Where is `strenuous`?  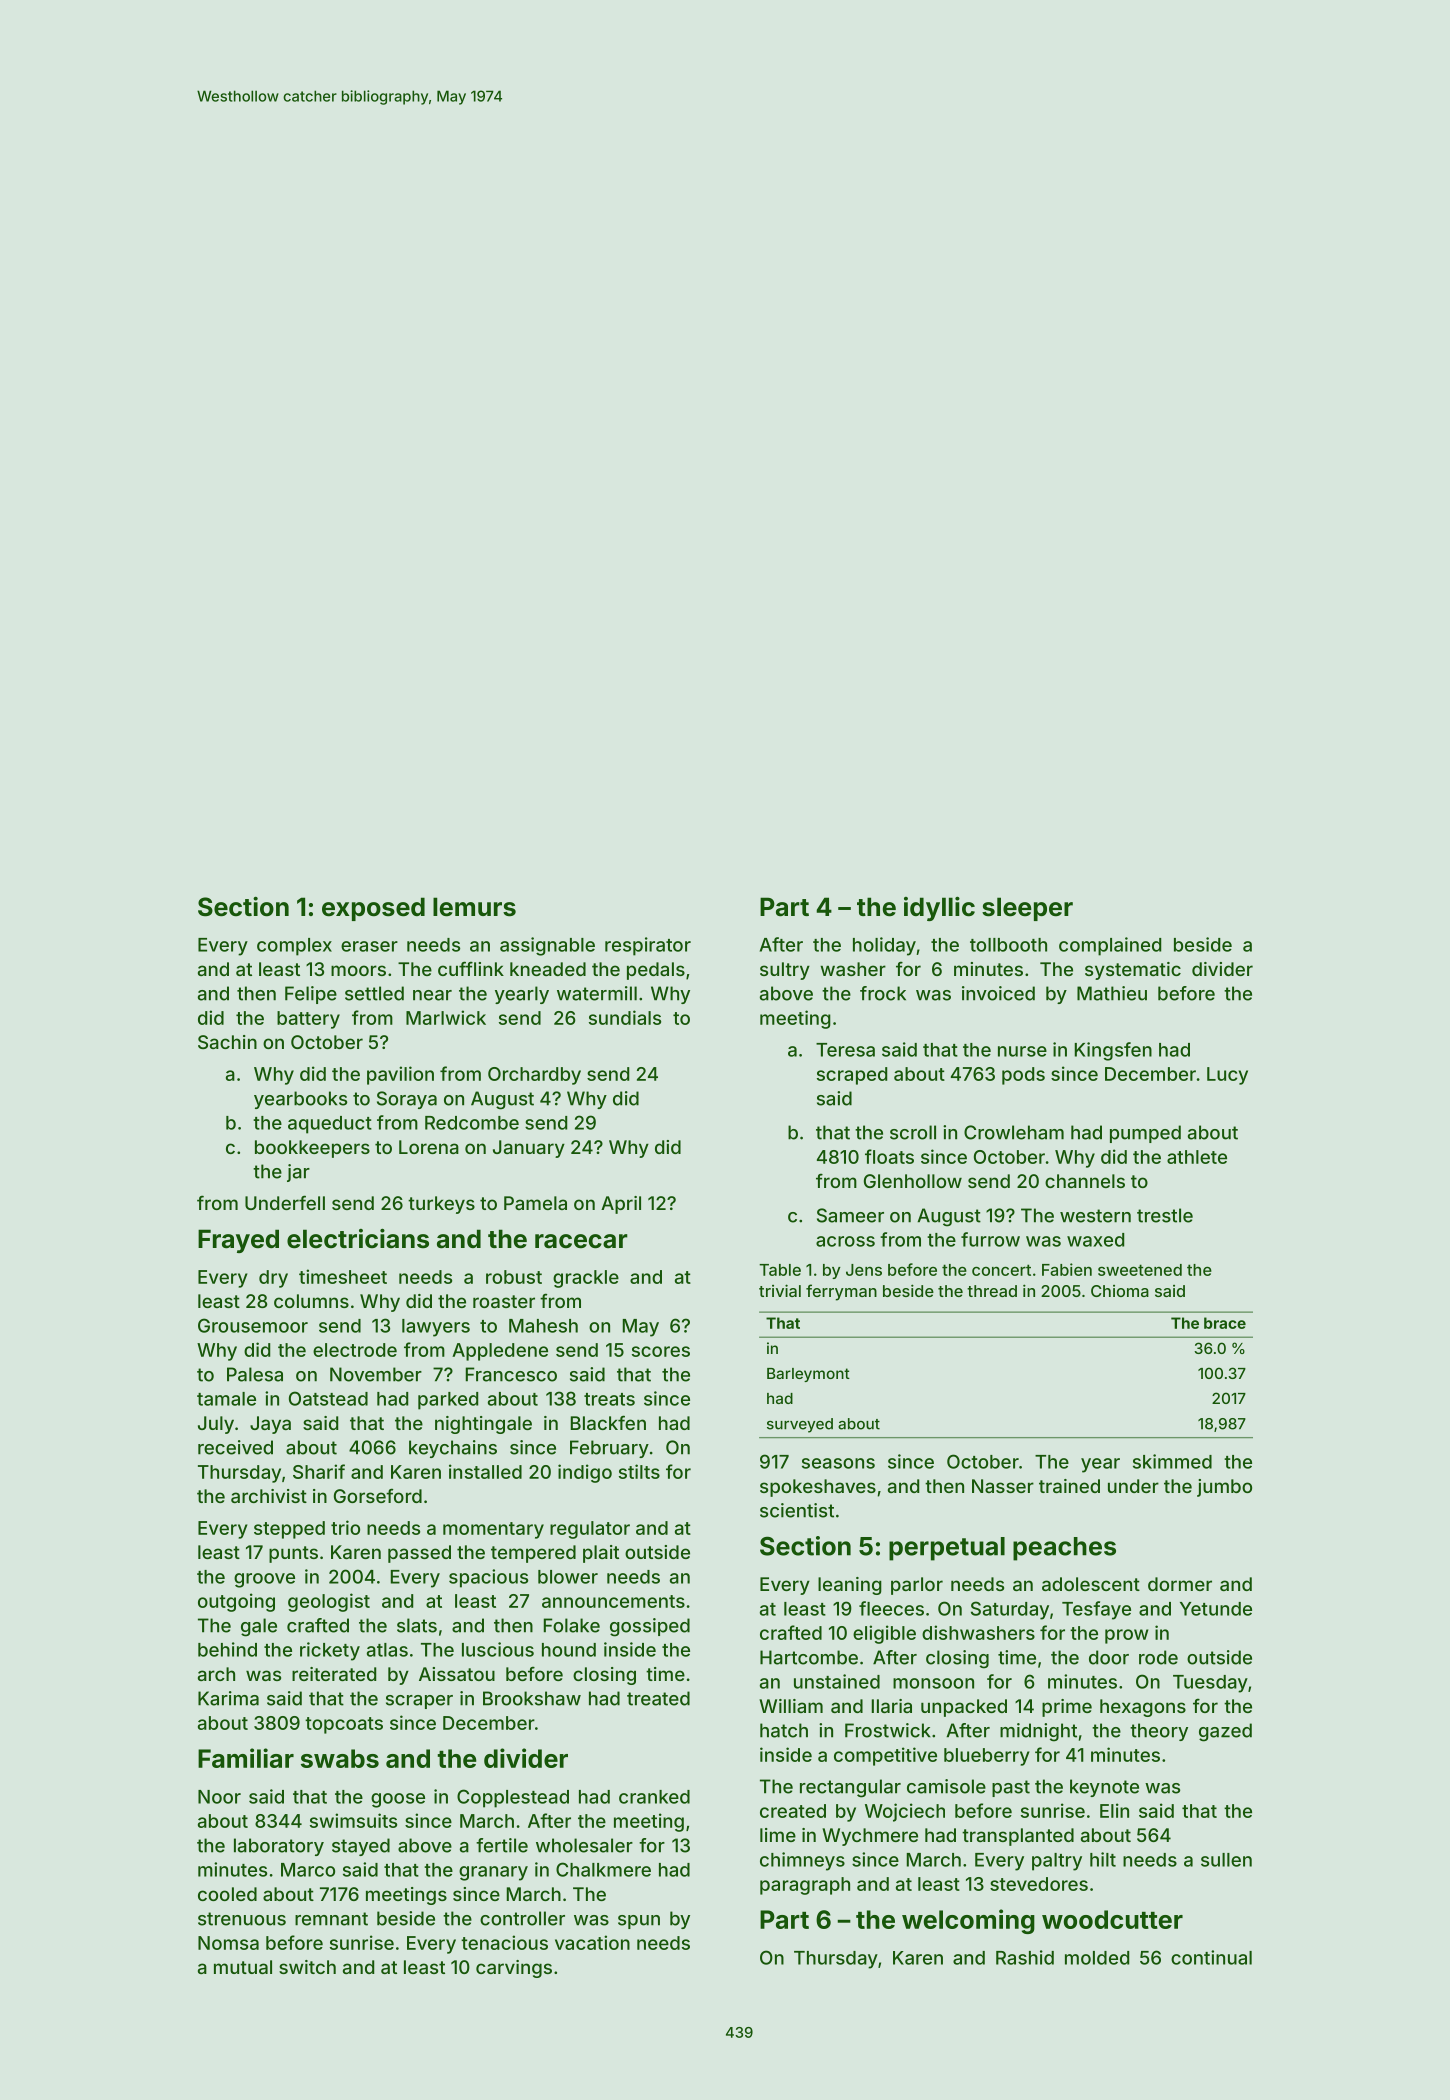
strenuous is located at coordinates (242, 1919).
